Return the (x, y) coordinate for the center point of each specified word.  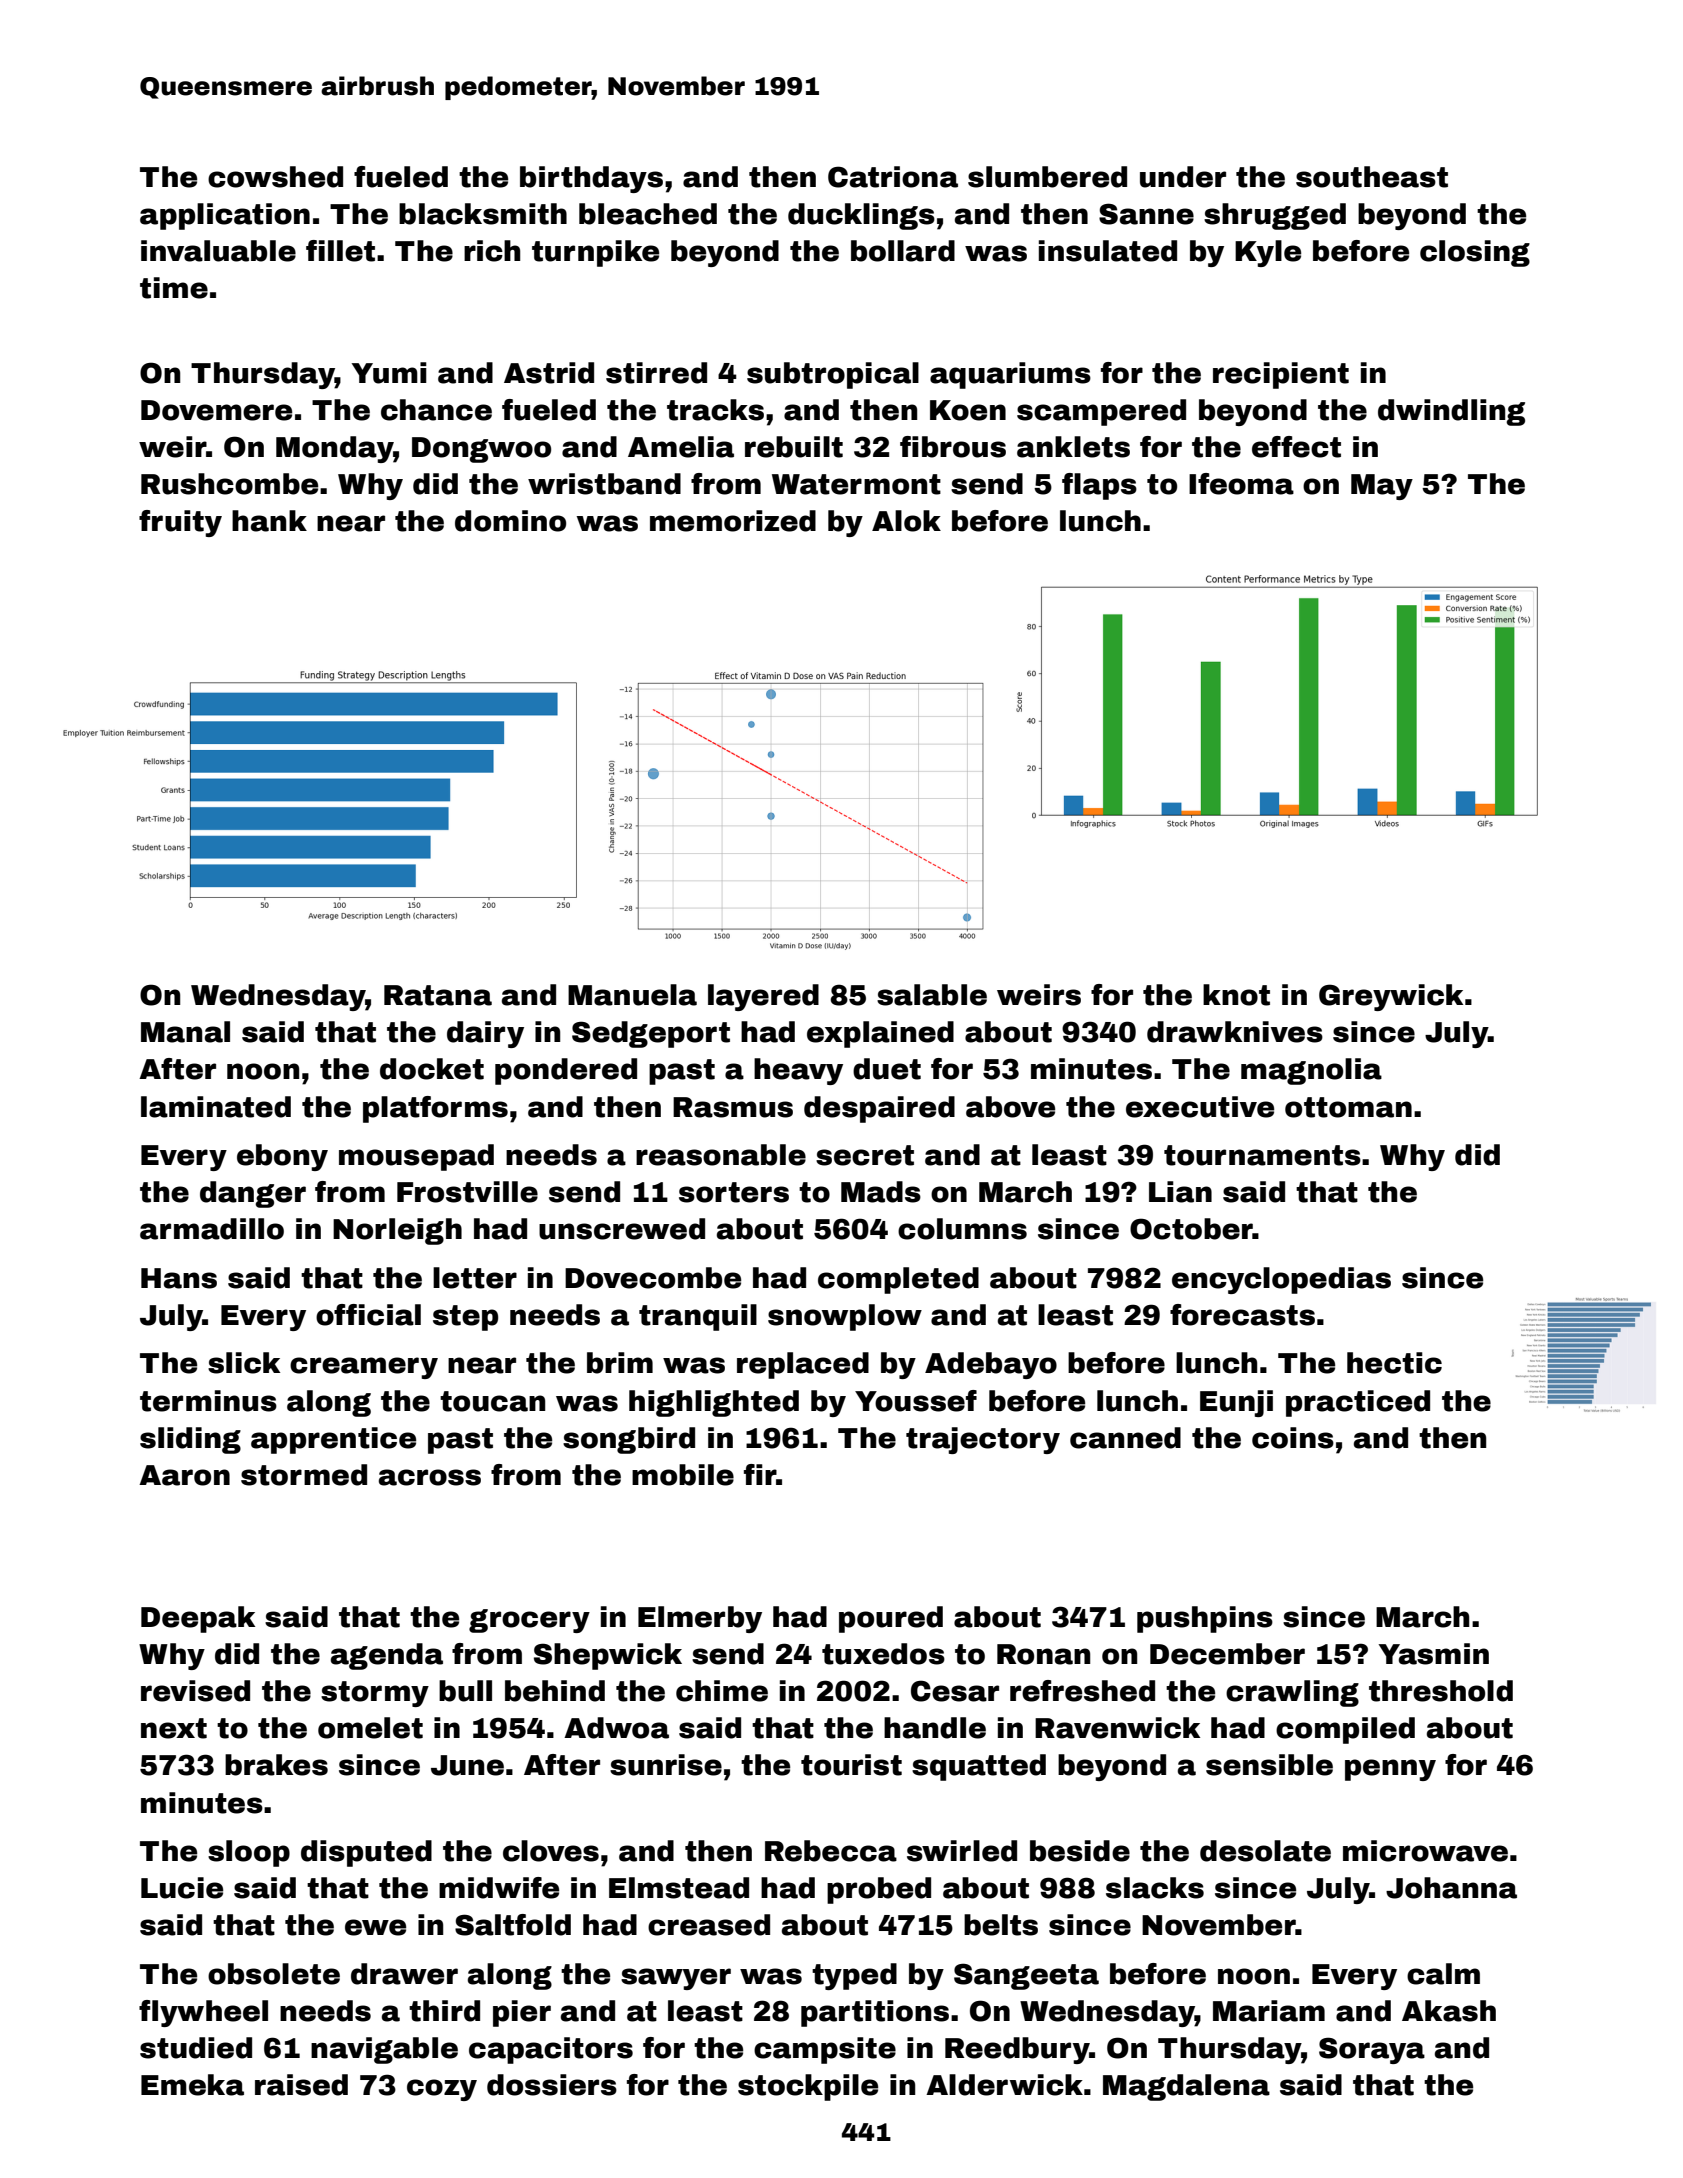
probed (879, 1890)
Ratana (438, 995)
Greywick (1391, 997)
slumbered (1047, 177)
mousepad (416, 1157)
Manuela (632, 995)
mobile (683, 1475)
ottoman (1348, 1107)
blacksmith (483, 214)
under (1183, 177)
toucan (492, 1401)
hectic (1394, 1363)
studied (196, 2048)
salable (932, 995)
